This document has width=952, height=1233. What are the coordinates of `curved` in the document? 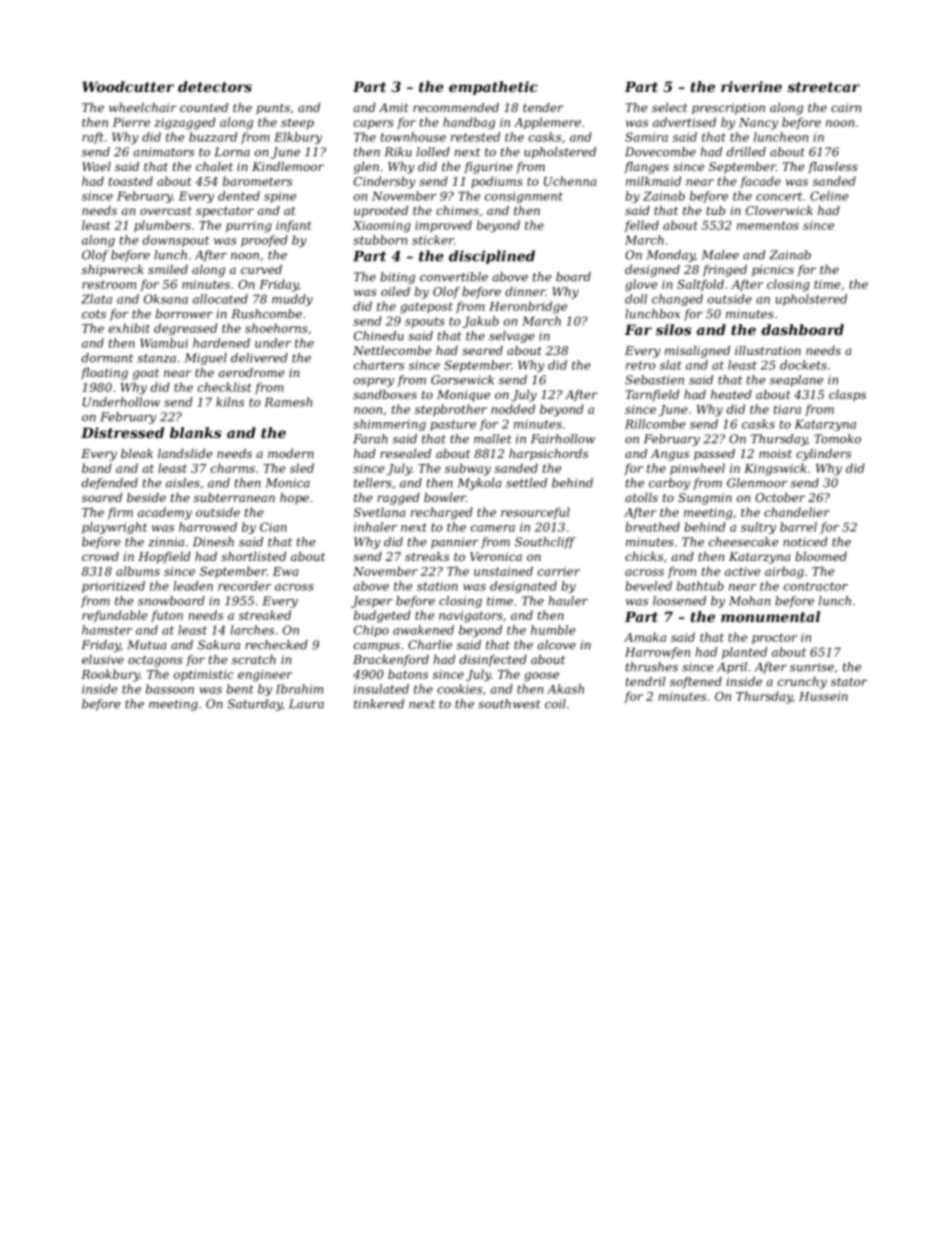 It's located at (261, 269).
